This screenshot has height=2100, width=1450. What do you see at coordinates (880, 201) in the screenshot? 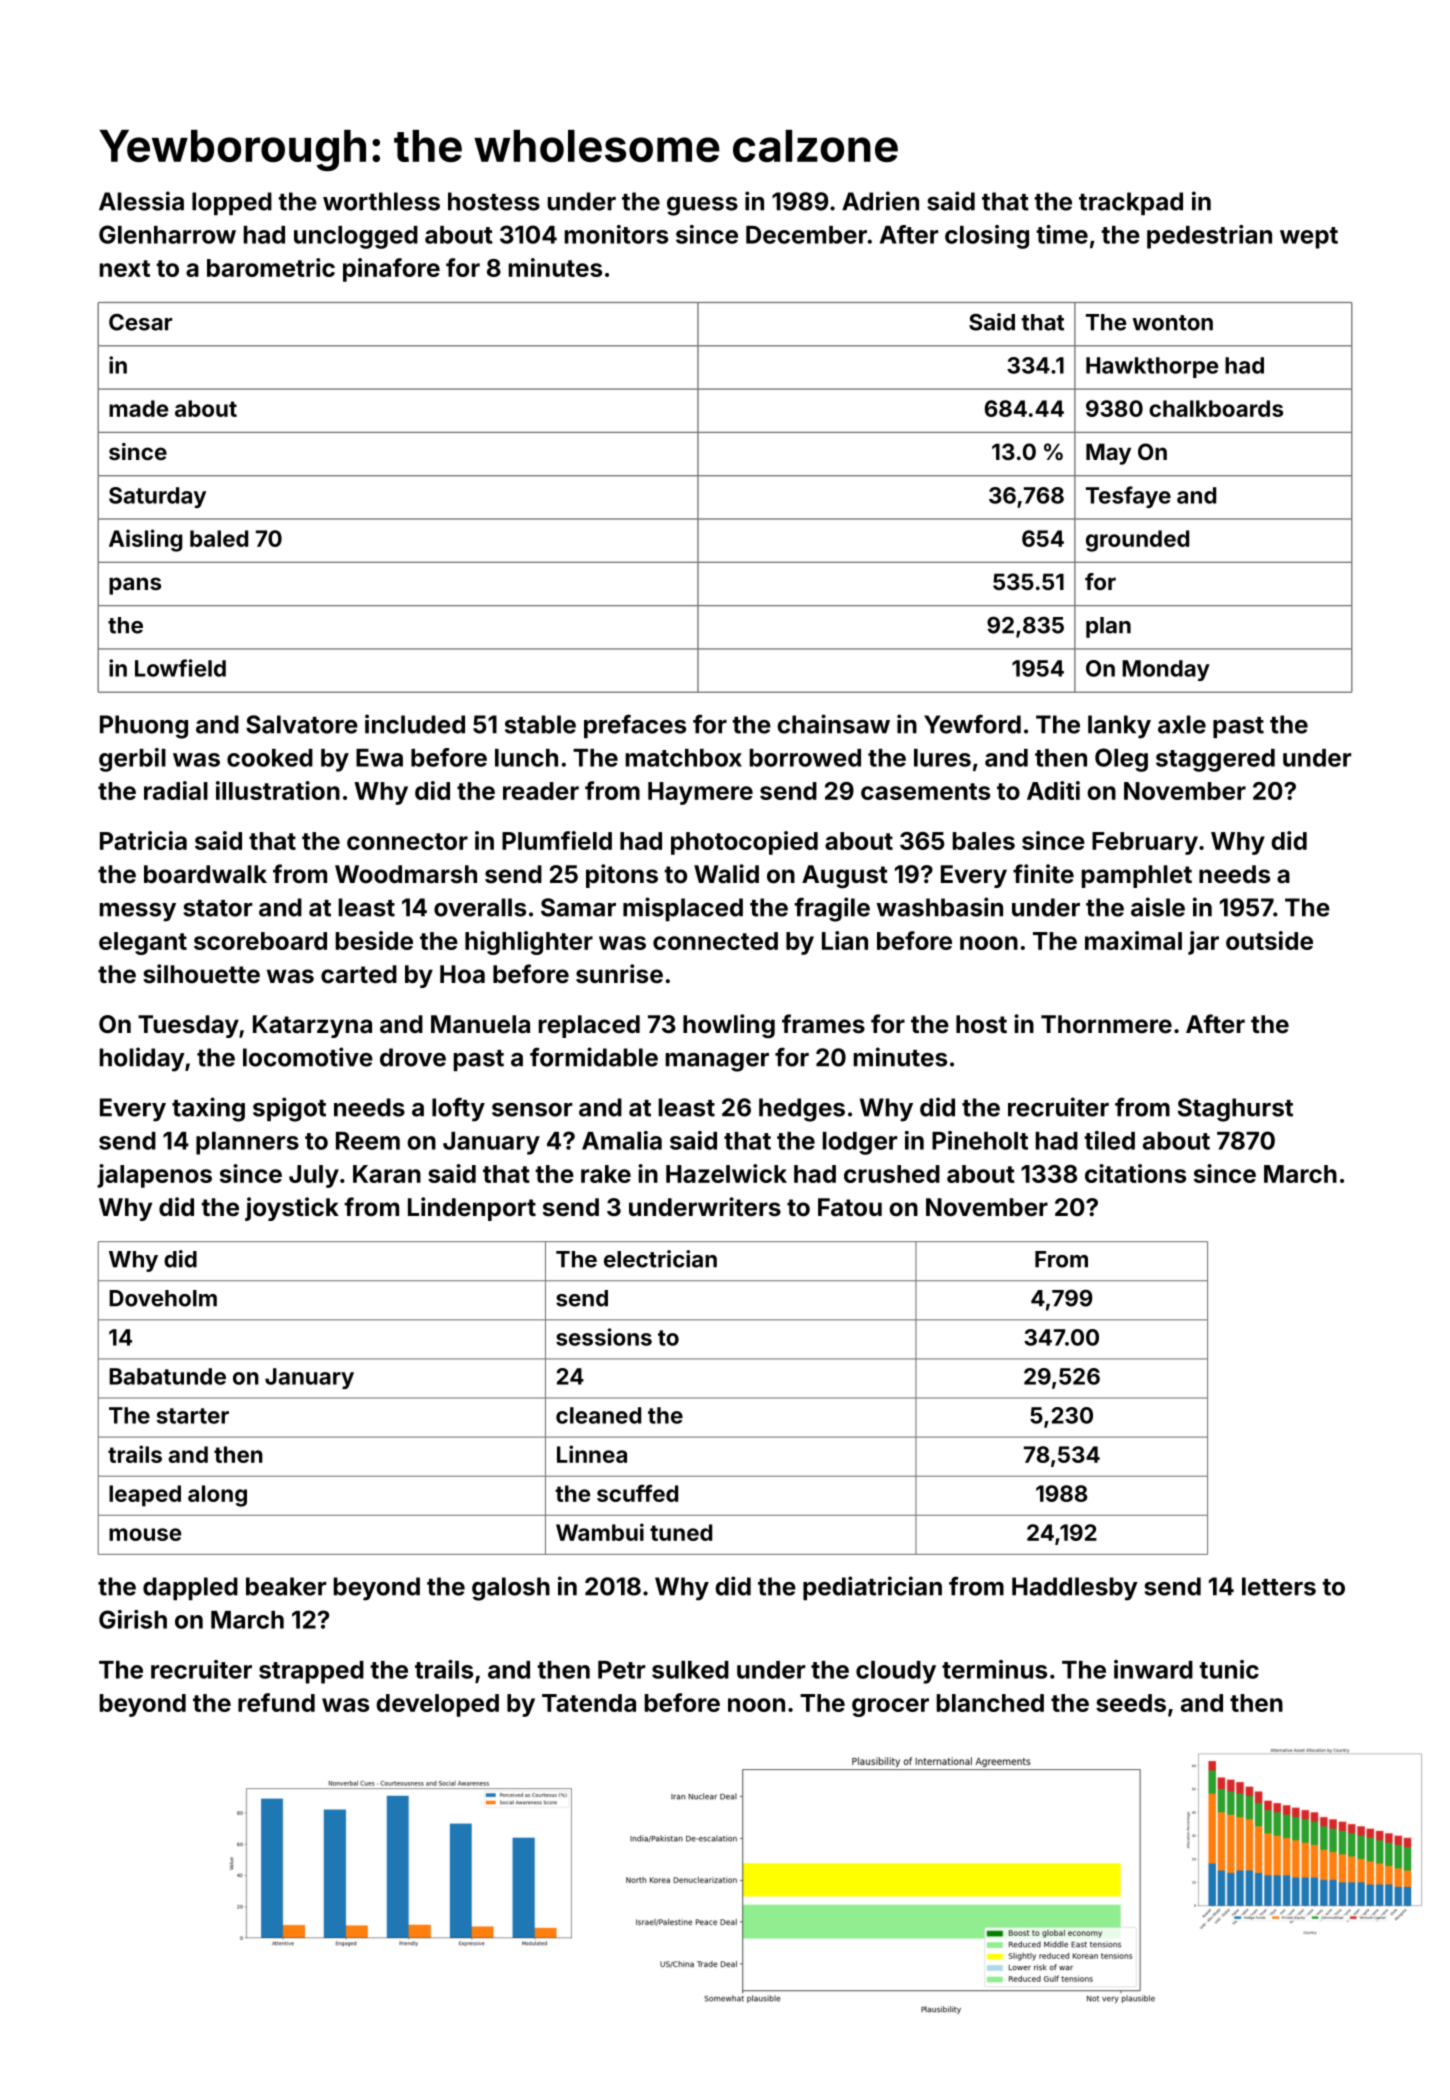
I see `Adrien` at bounding box center [880, 201].
